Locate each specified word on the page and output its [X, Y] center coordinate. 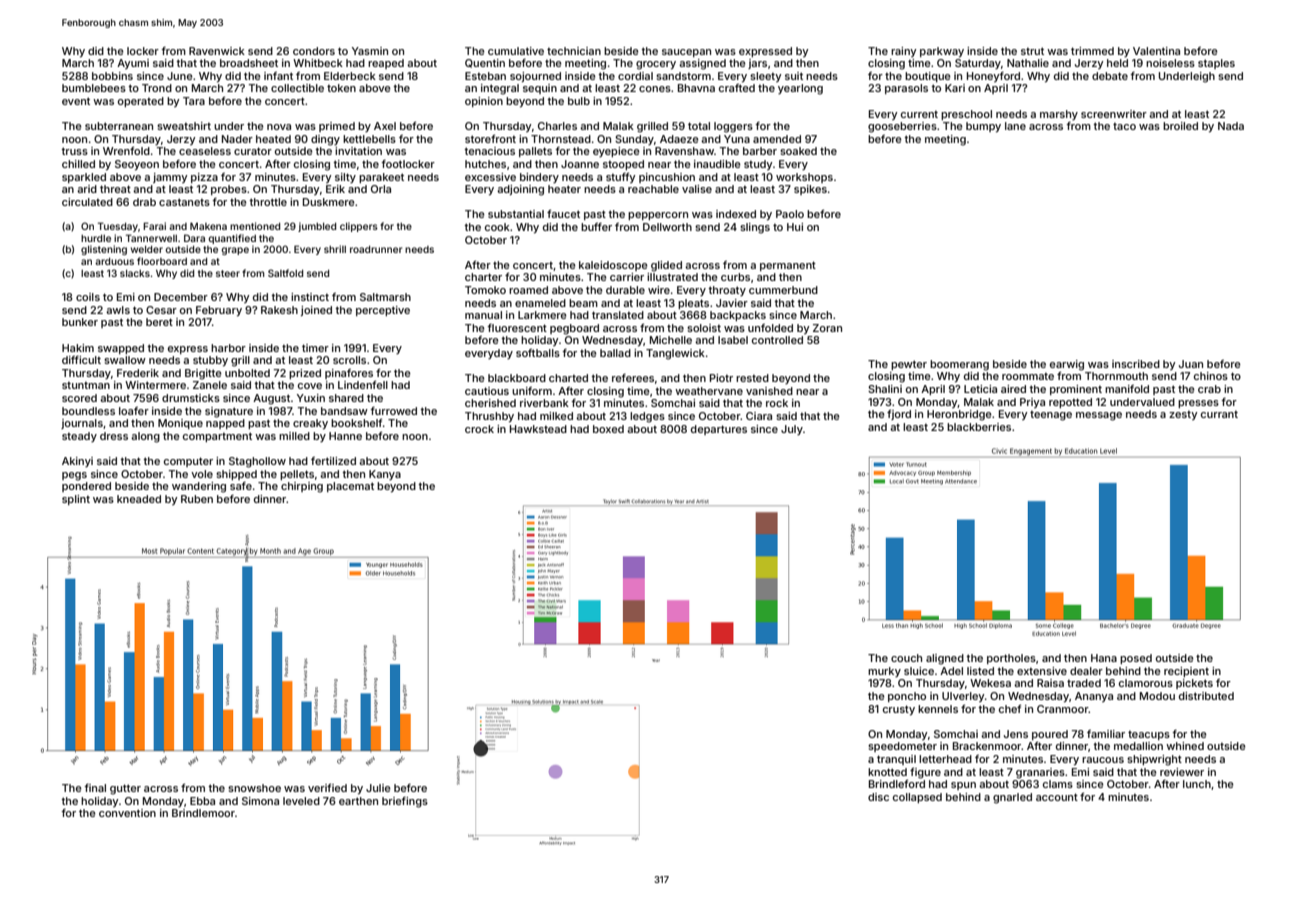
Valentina [1156, 51]
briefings [405, 802]
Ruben [197, 499]
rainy [903, 52]
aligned [945, 659]
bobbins [112, 76]
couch [906, 658]
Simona [260, 801]
